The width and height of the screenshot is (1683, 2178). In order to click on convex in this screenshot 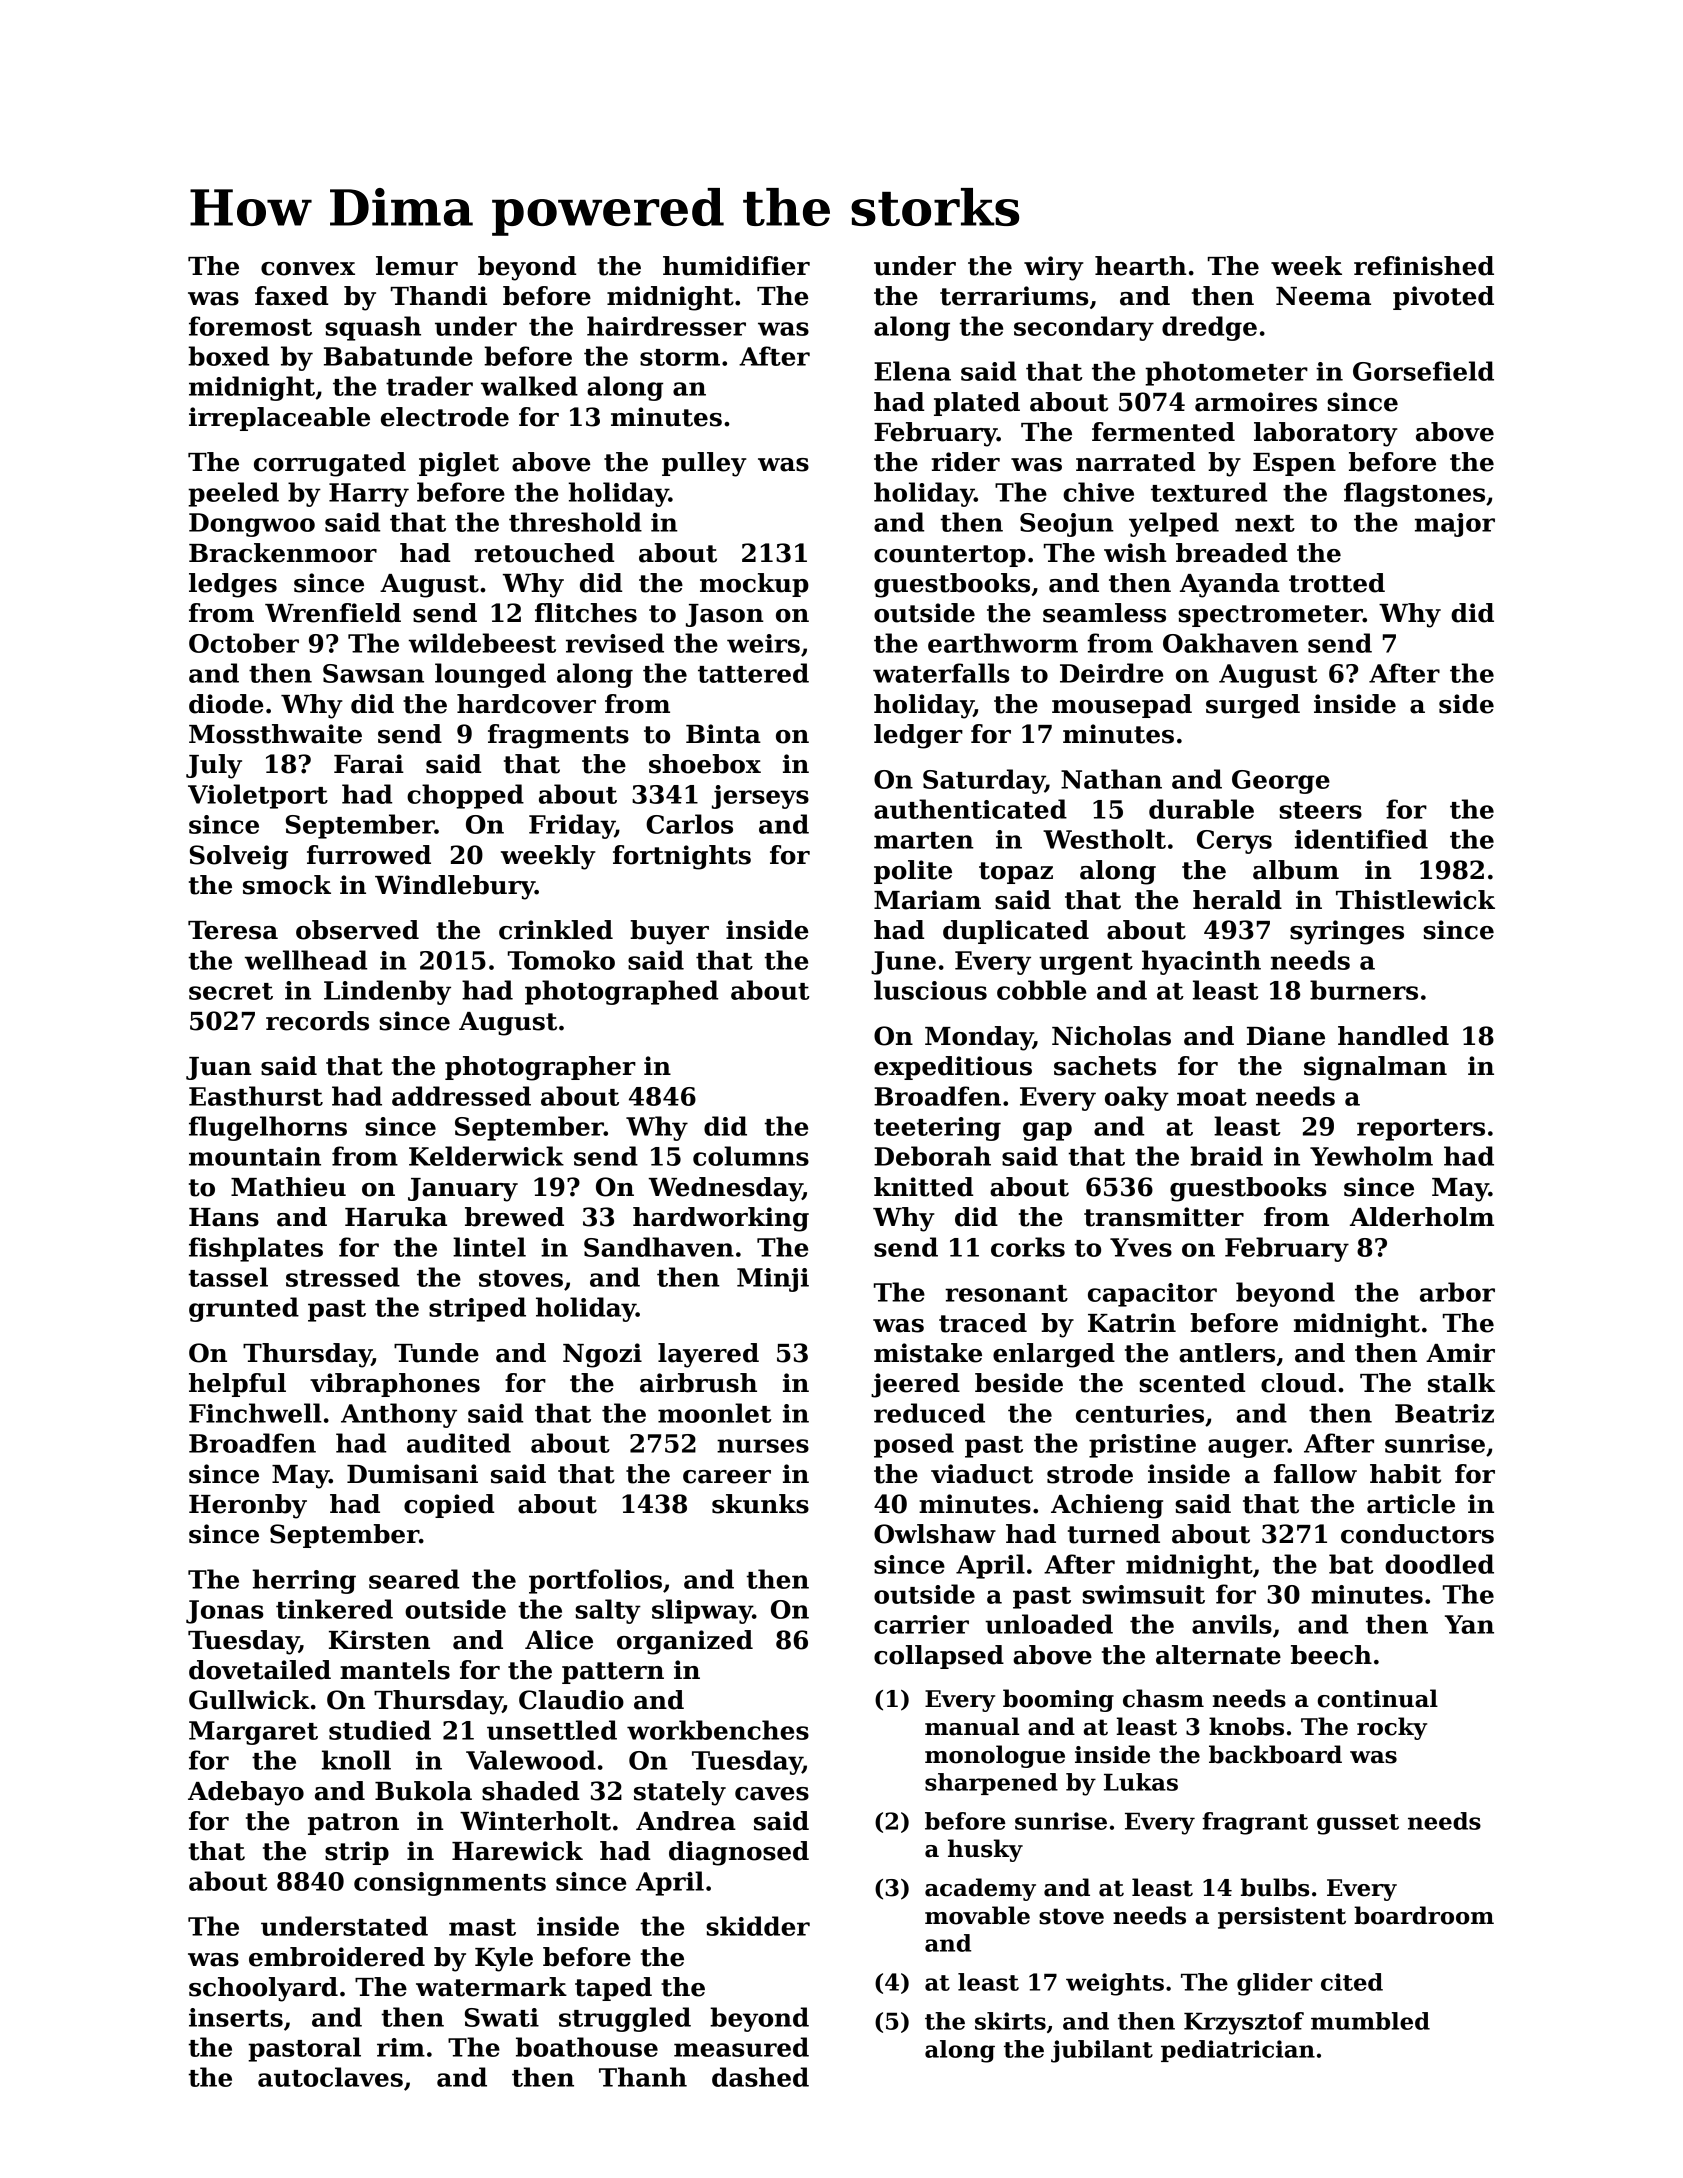, I will do `click(308, 269)`.
